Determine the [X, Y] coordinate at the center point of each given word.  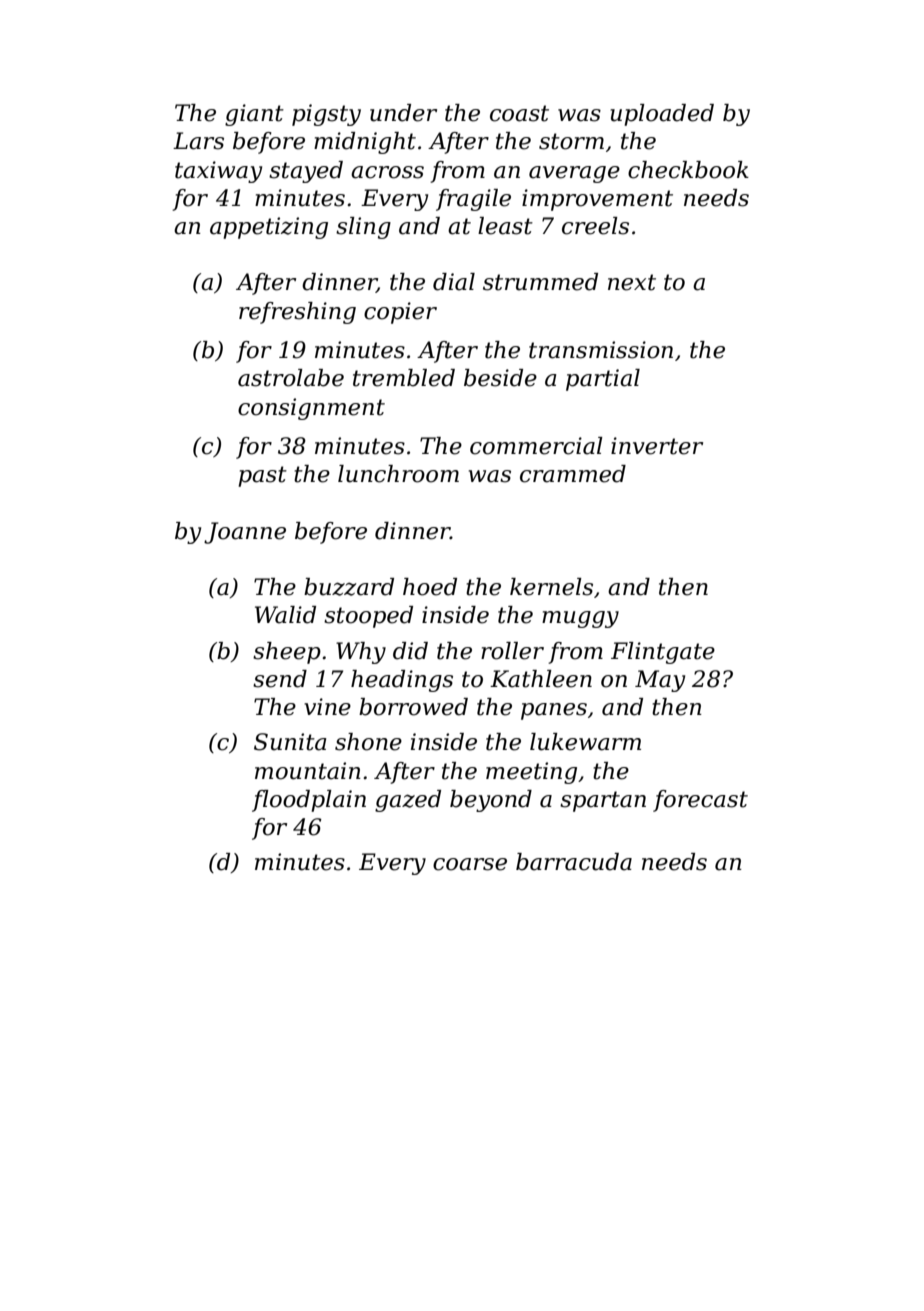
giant [254, 115]
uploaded [662, 115]
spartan [603, 801]
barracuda [574, 862]
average [574, 174]
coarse [470, 864]
